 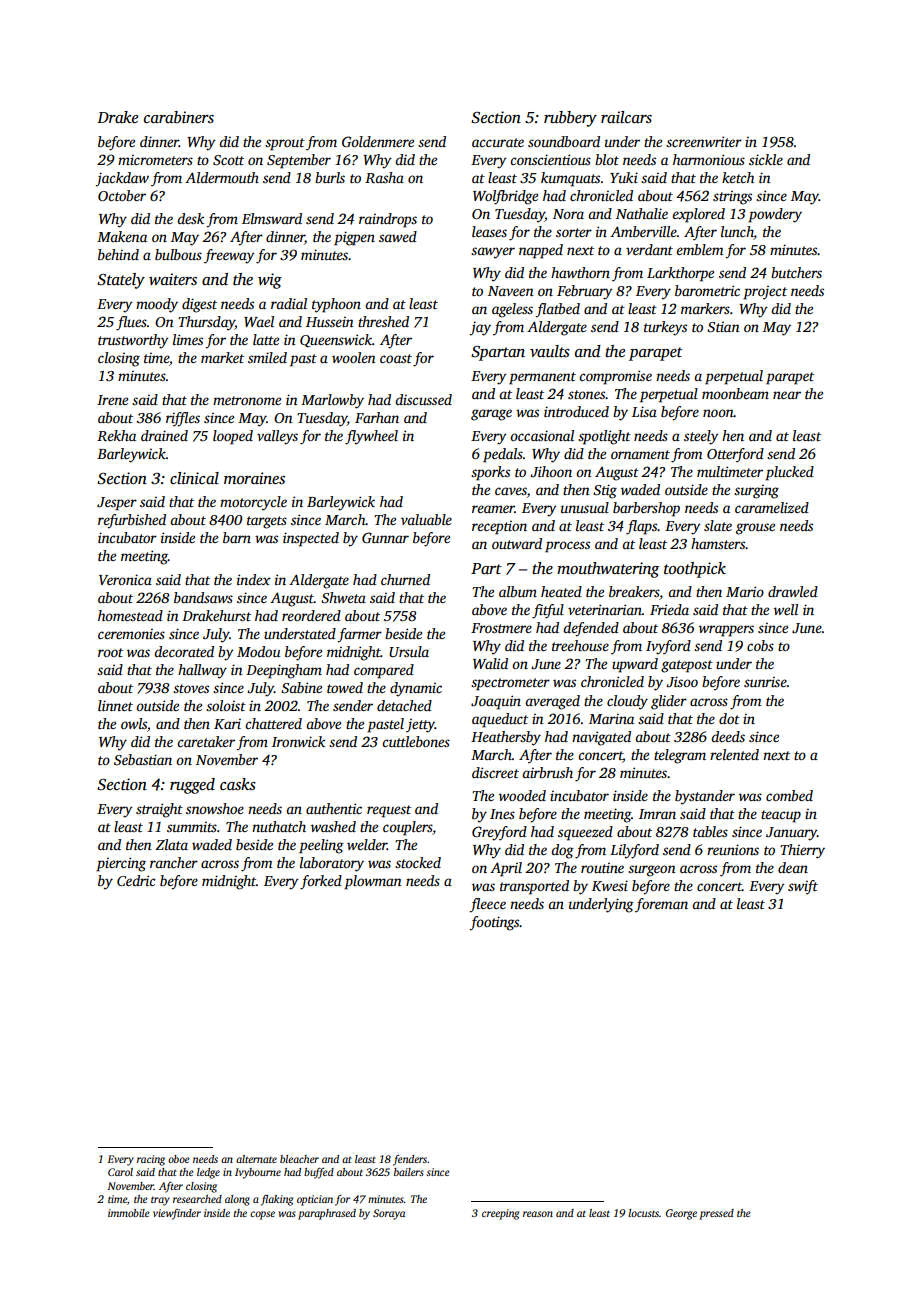 I want to click on micrometers, so click(x=155, y=160).
